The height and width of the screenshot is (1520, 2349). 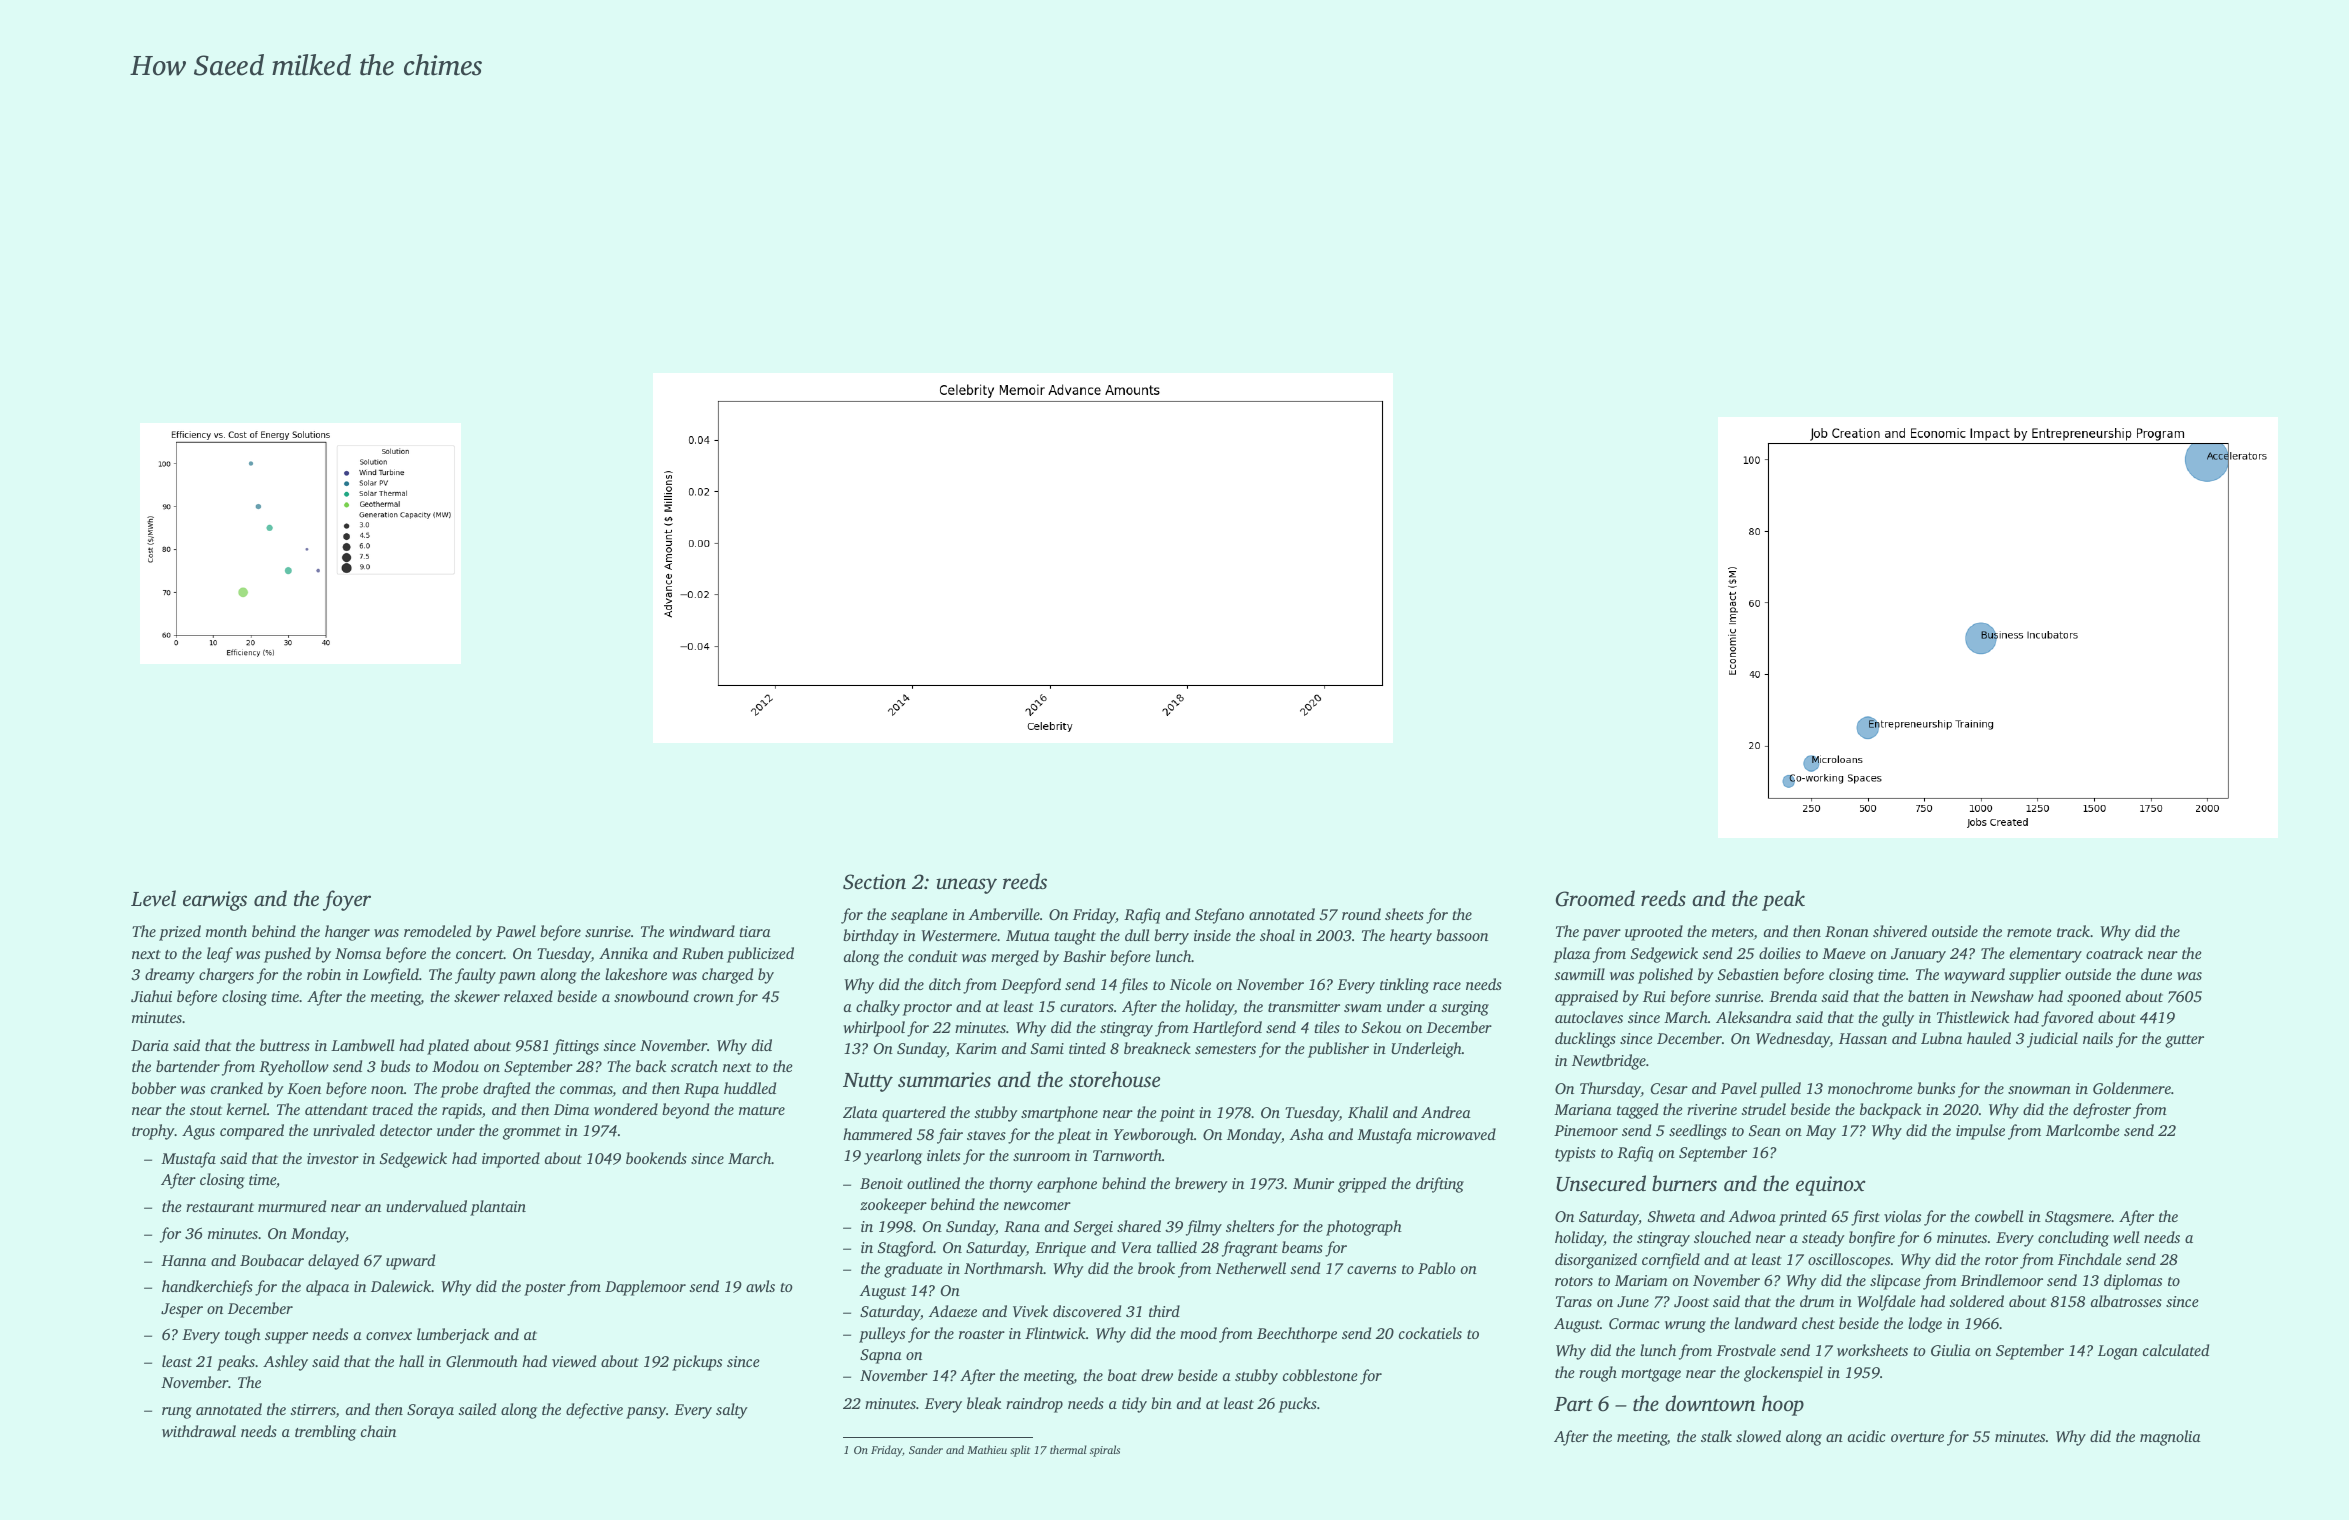 What do you see at coordinates (874, 882) in the screenshot?
I see `Section` at bounding box center [874, 882].
